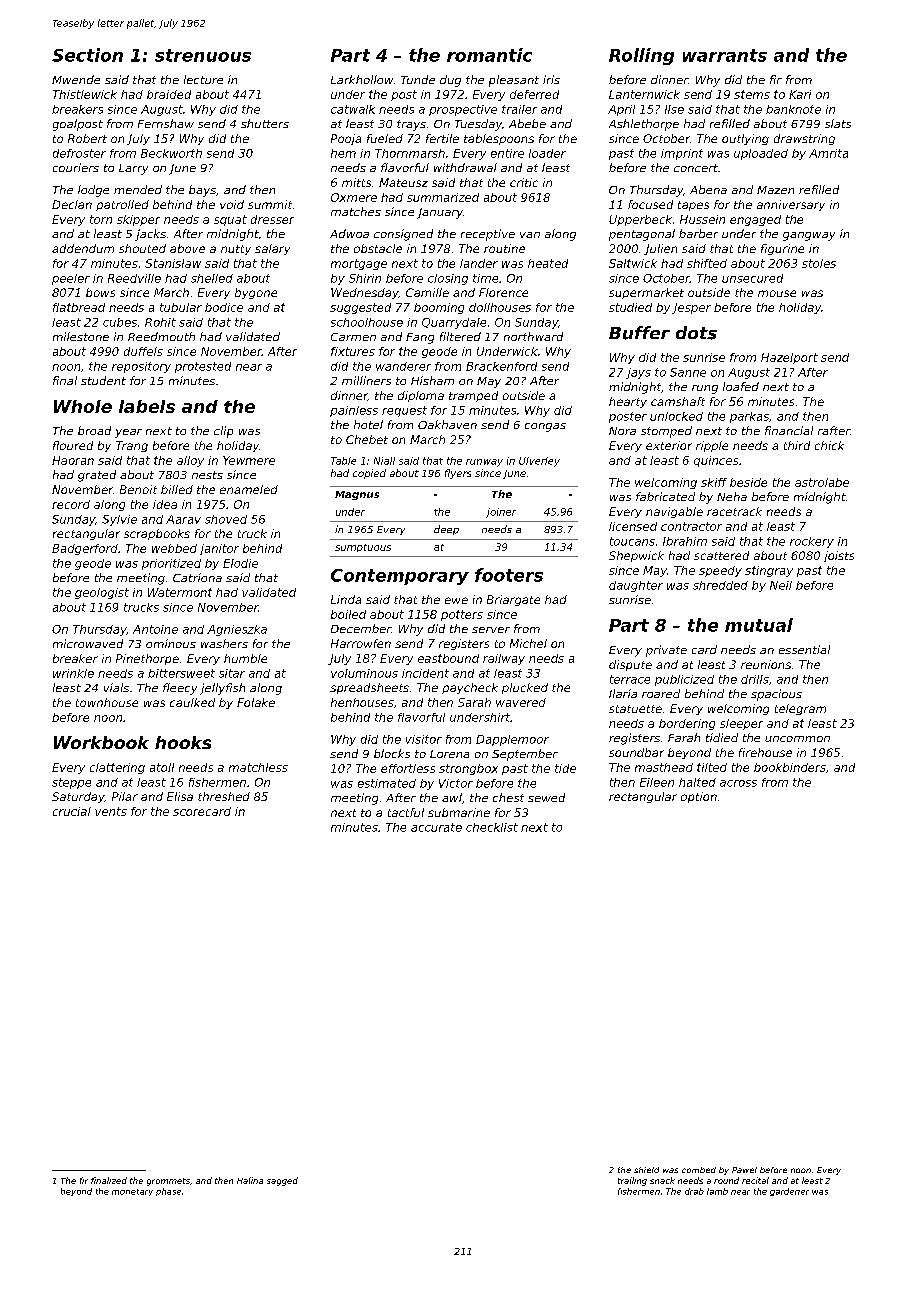 Image resolution: width=908 pixels, height=1316 pixels. What do you see at coordinates (789, 1192) in the screenshot?
I see `gardener` at bounding box center [789, 1192].
